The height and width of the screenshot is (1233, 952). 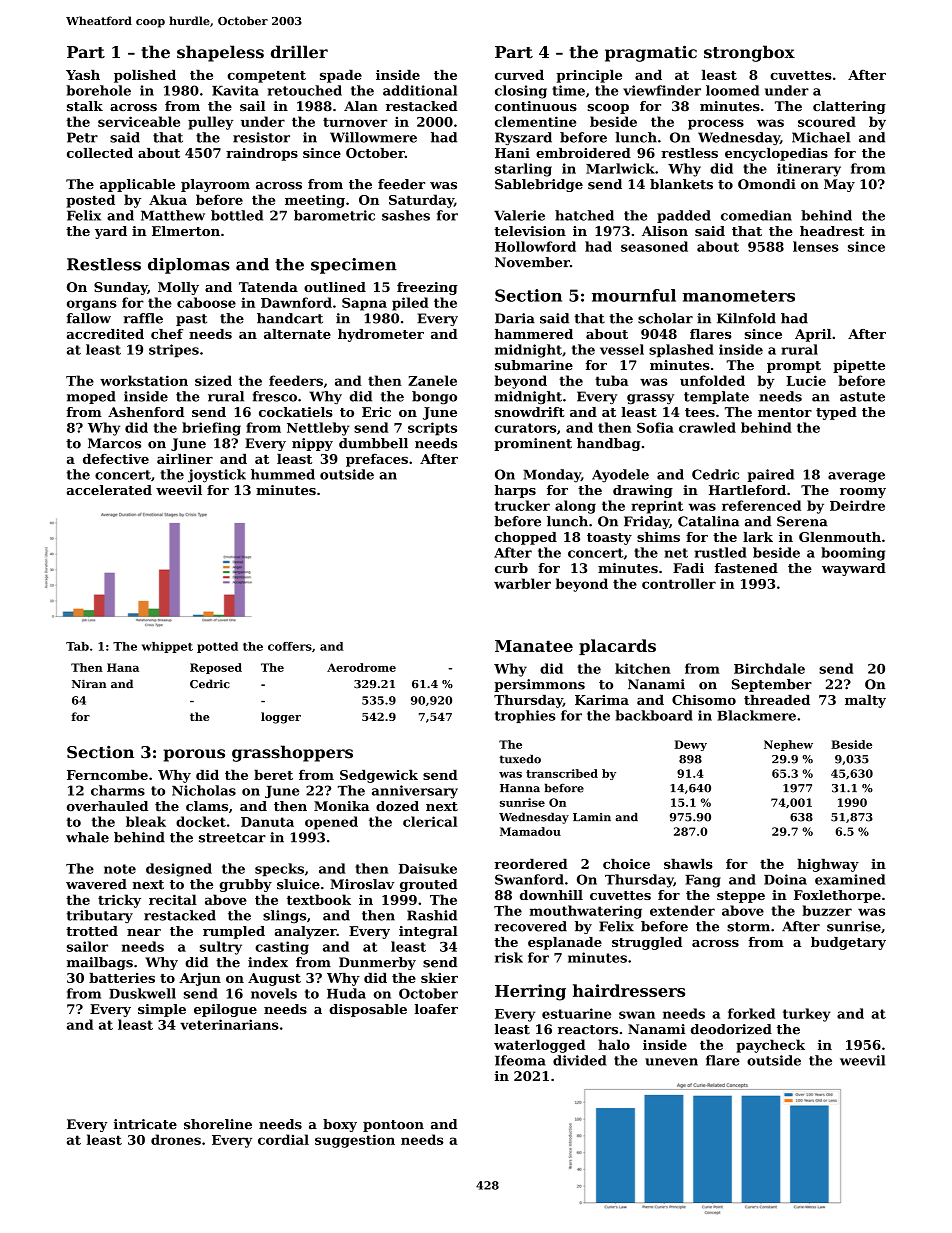 What do you see at coordinates (432, 915) in the screenshot?
I see `Rashid` at bounding box center [432, 915].
